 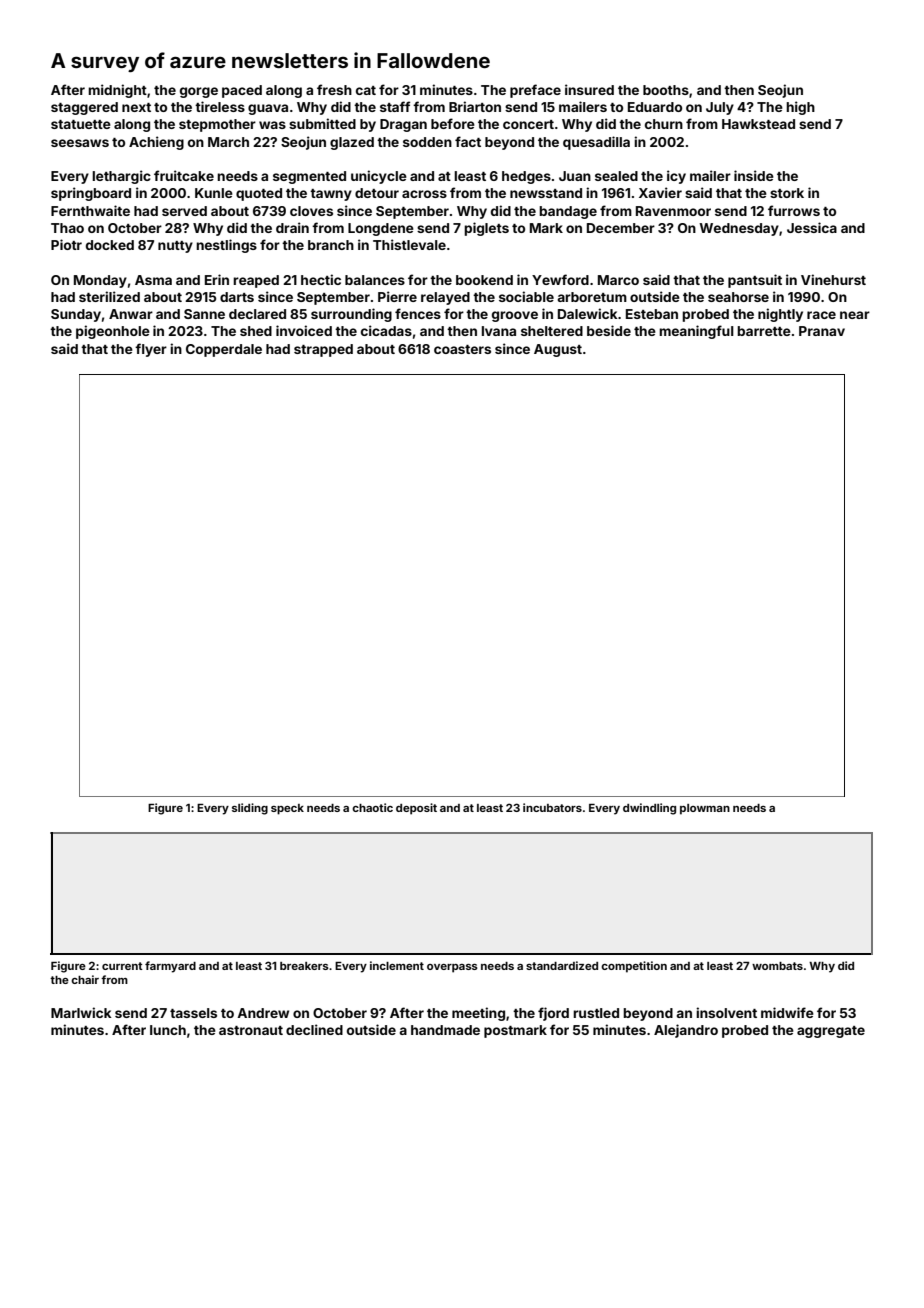 What do you see at coordinates (666, 90) in the screenshot?
I see `booths` at bounding box center [666, 90].
